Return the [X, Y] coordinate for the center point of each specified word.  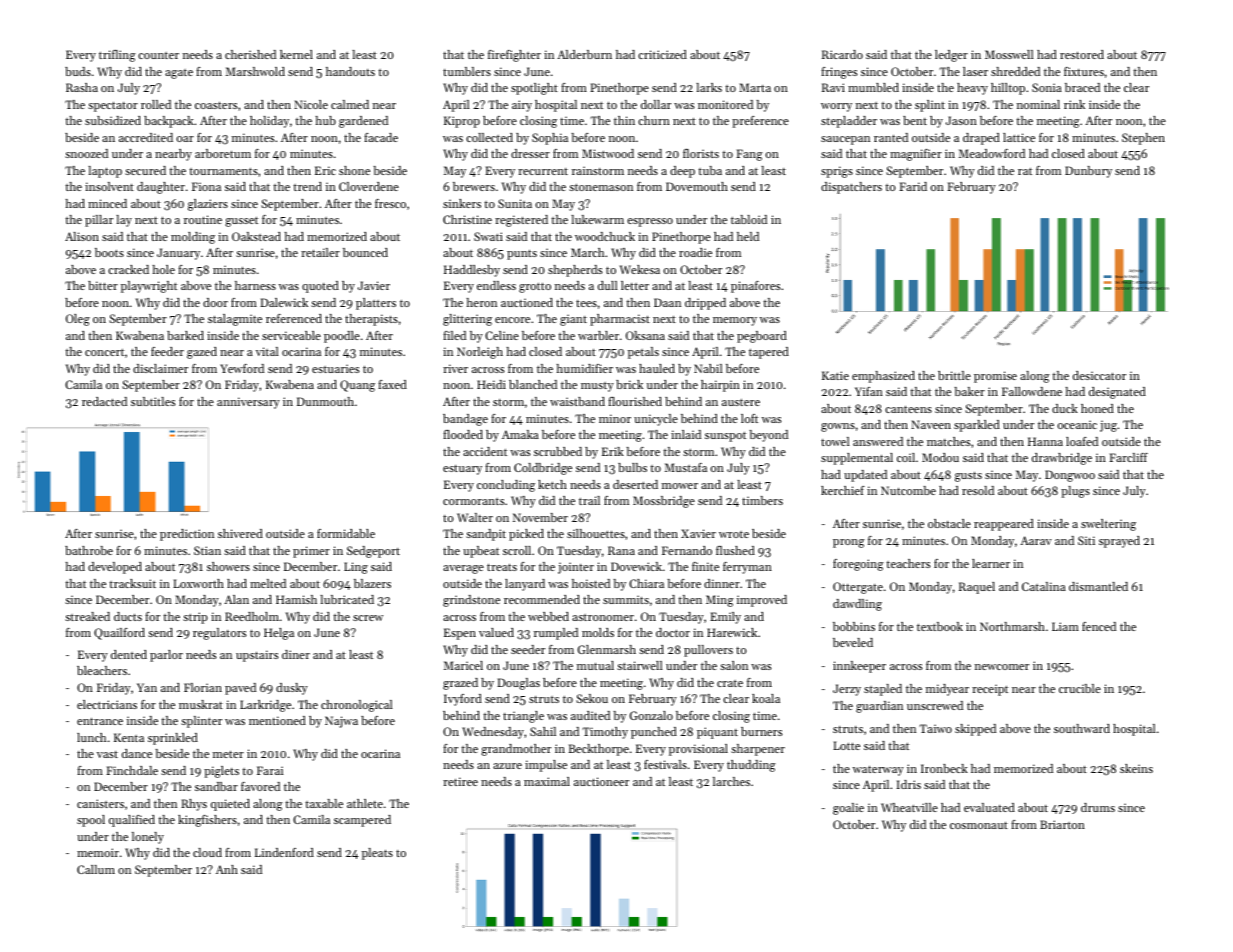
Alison [82, 236]
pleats [377, 854]
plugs [1075, 492]
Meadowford [992, 153]
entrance [100, 721]
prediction [187, 535]
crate [730, 683]
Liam [1065, 626]
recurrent [543, 171]
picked [526, 535]
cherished [250, 54]
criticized [662, 54]
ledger [951, 56]
